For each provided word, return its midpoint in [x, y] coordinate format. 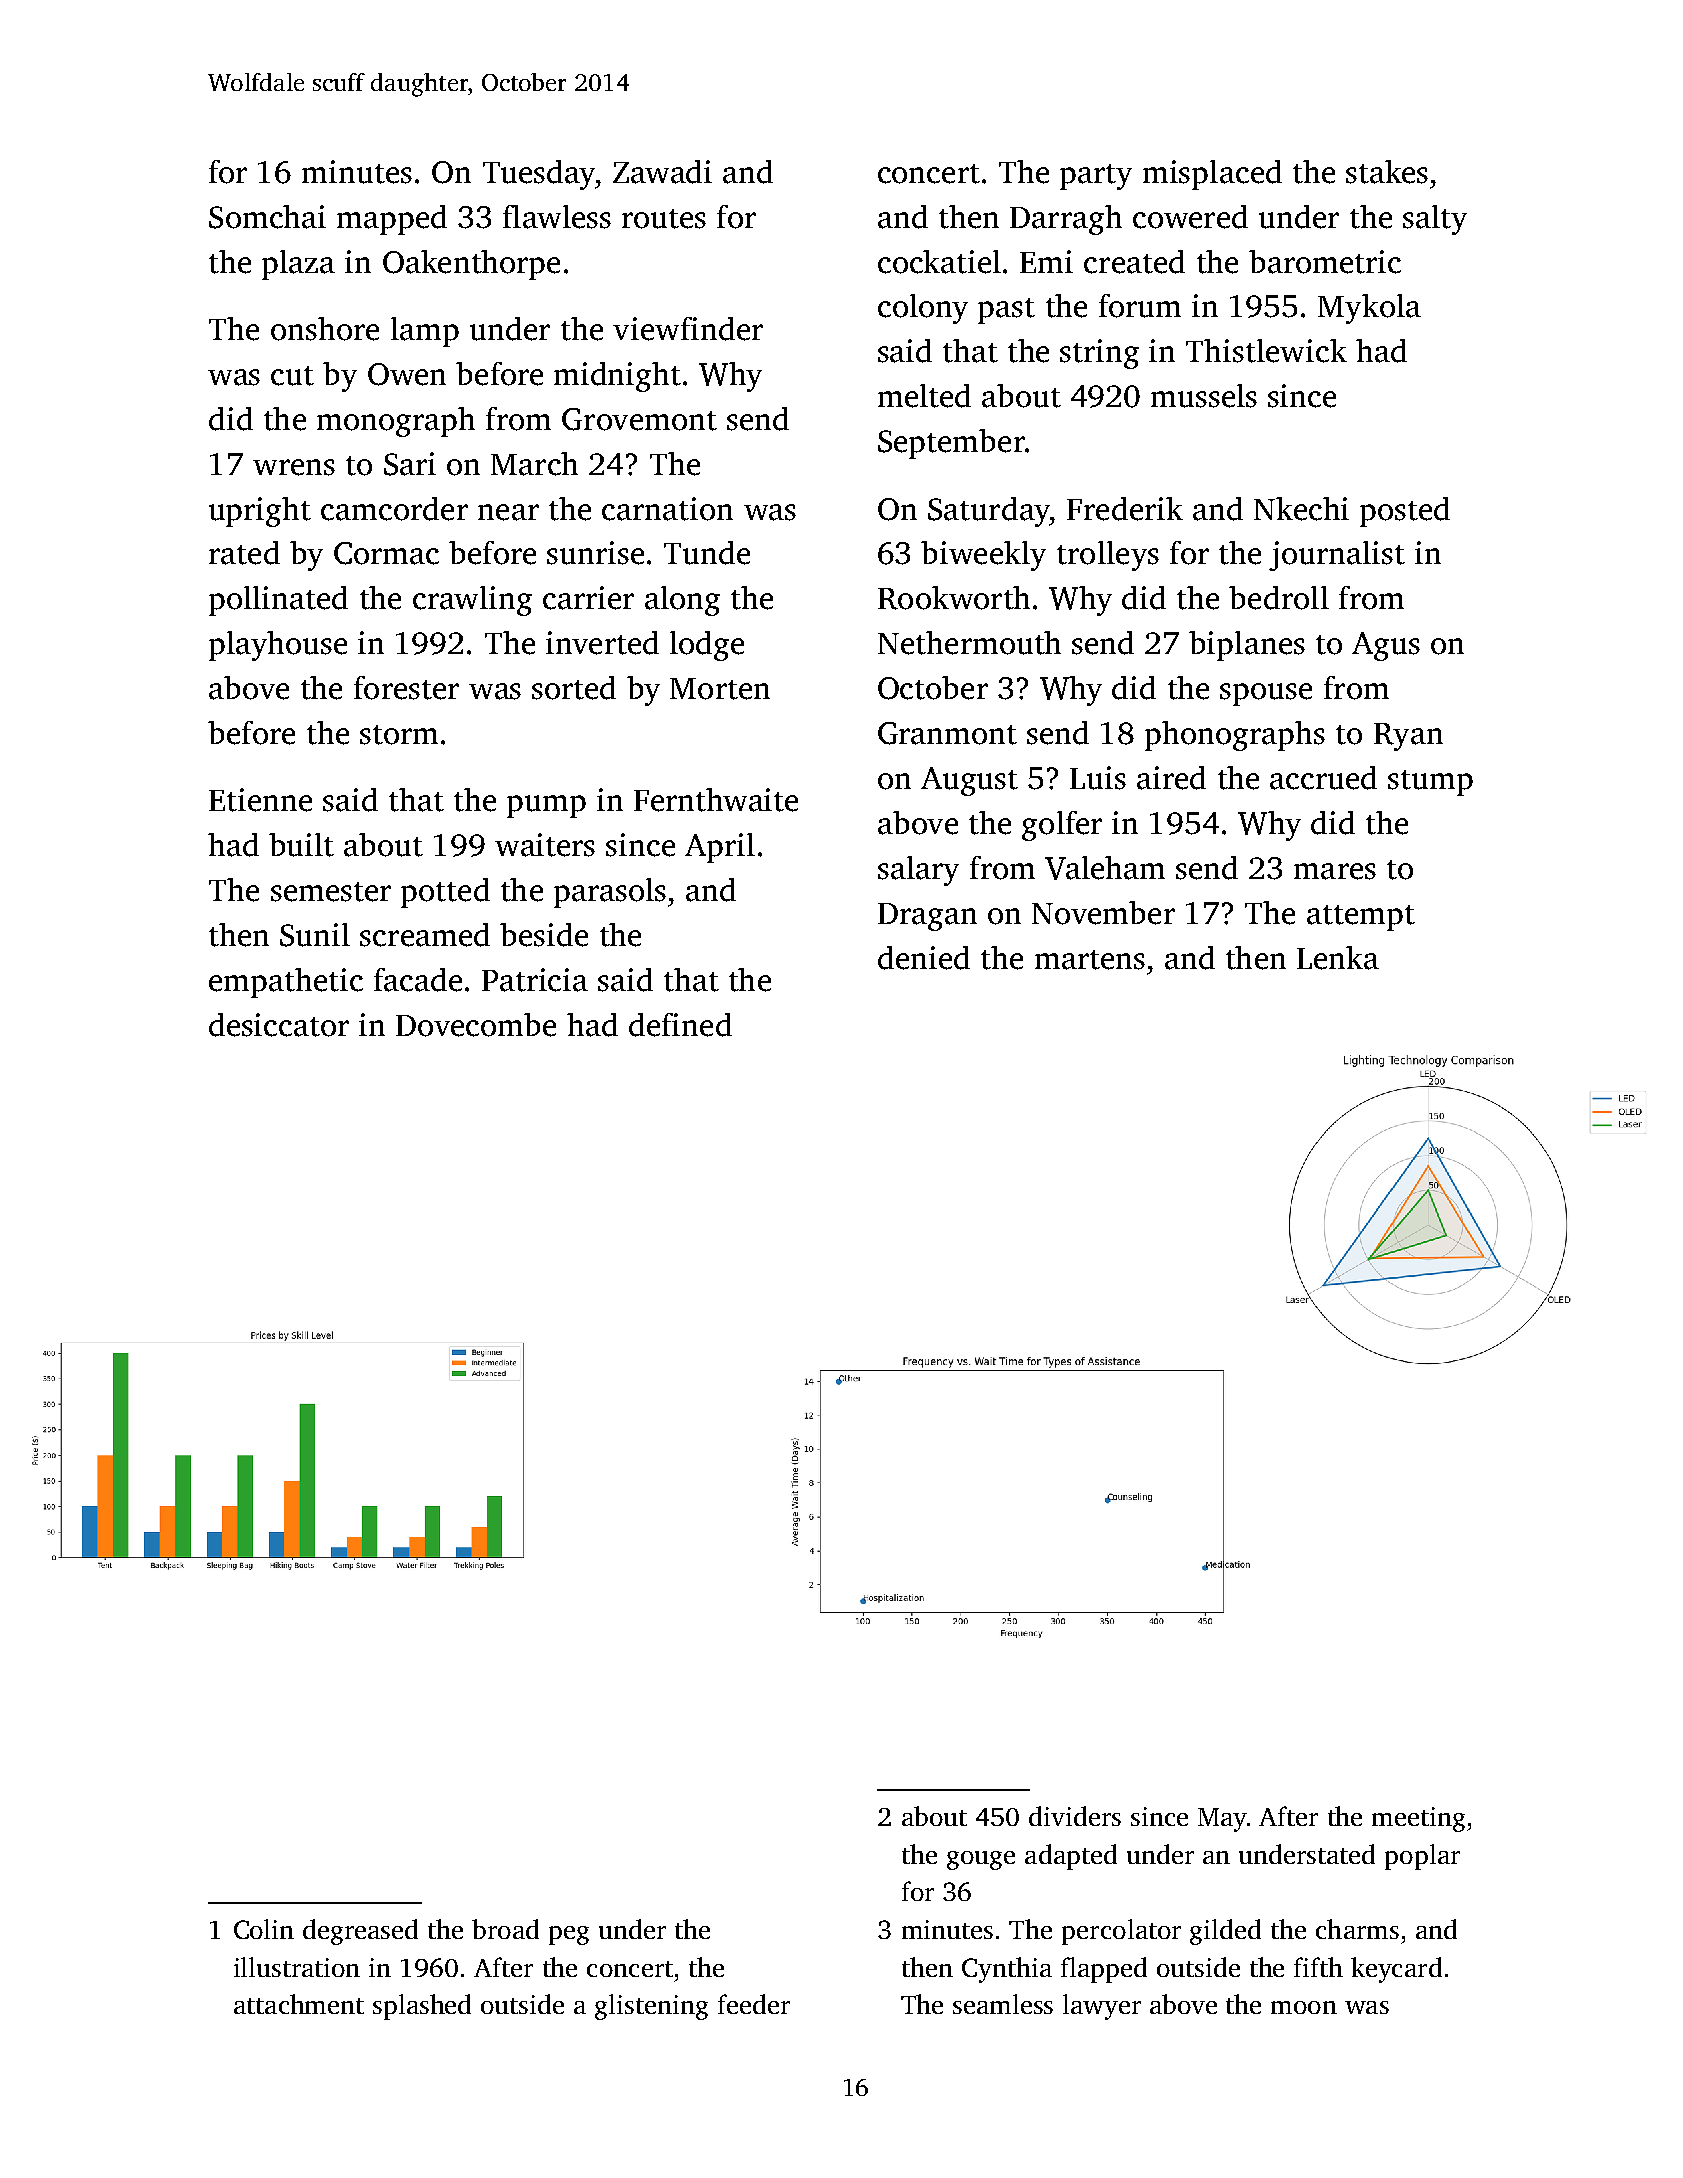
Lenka [1338, 958]
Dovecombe [476, 1025]
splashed [422, 2007]
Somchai [267, 217]
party [1096, 177]
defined [680, 1025]
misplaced [1212, 175]
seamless [1003, 2004]
